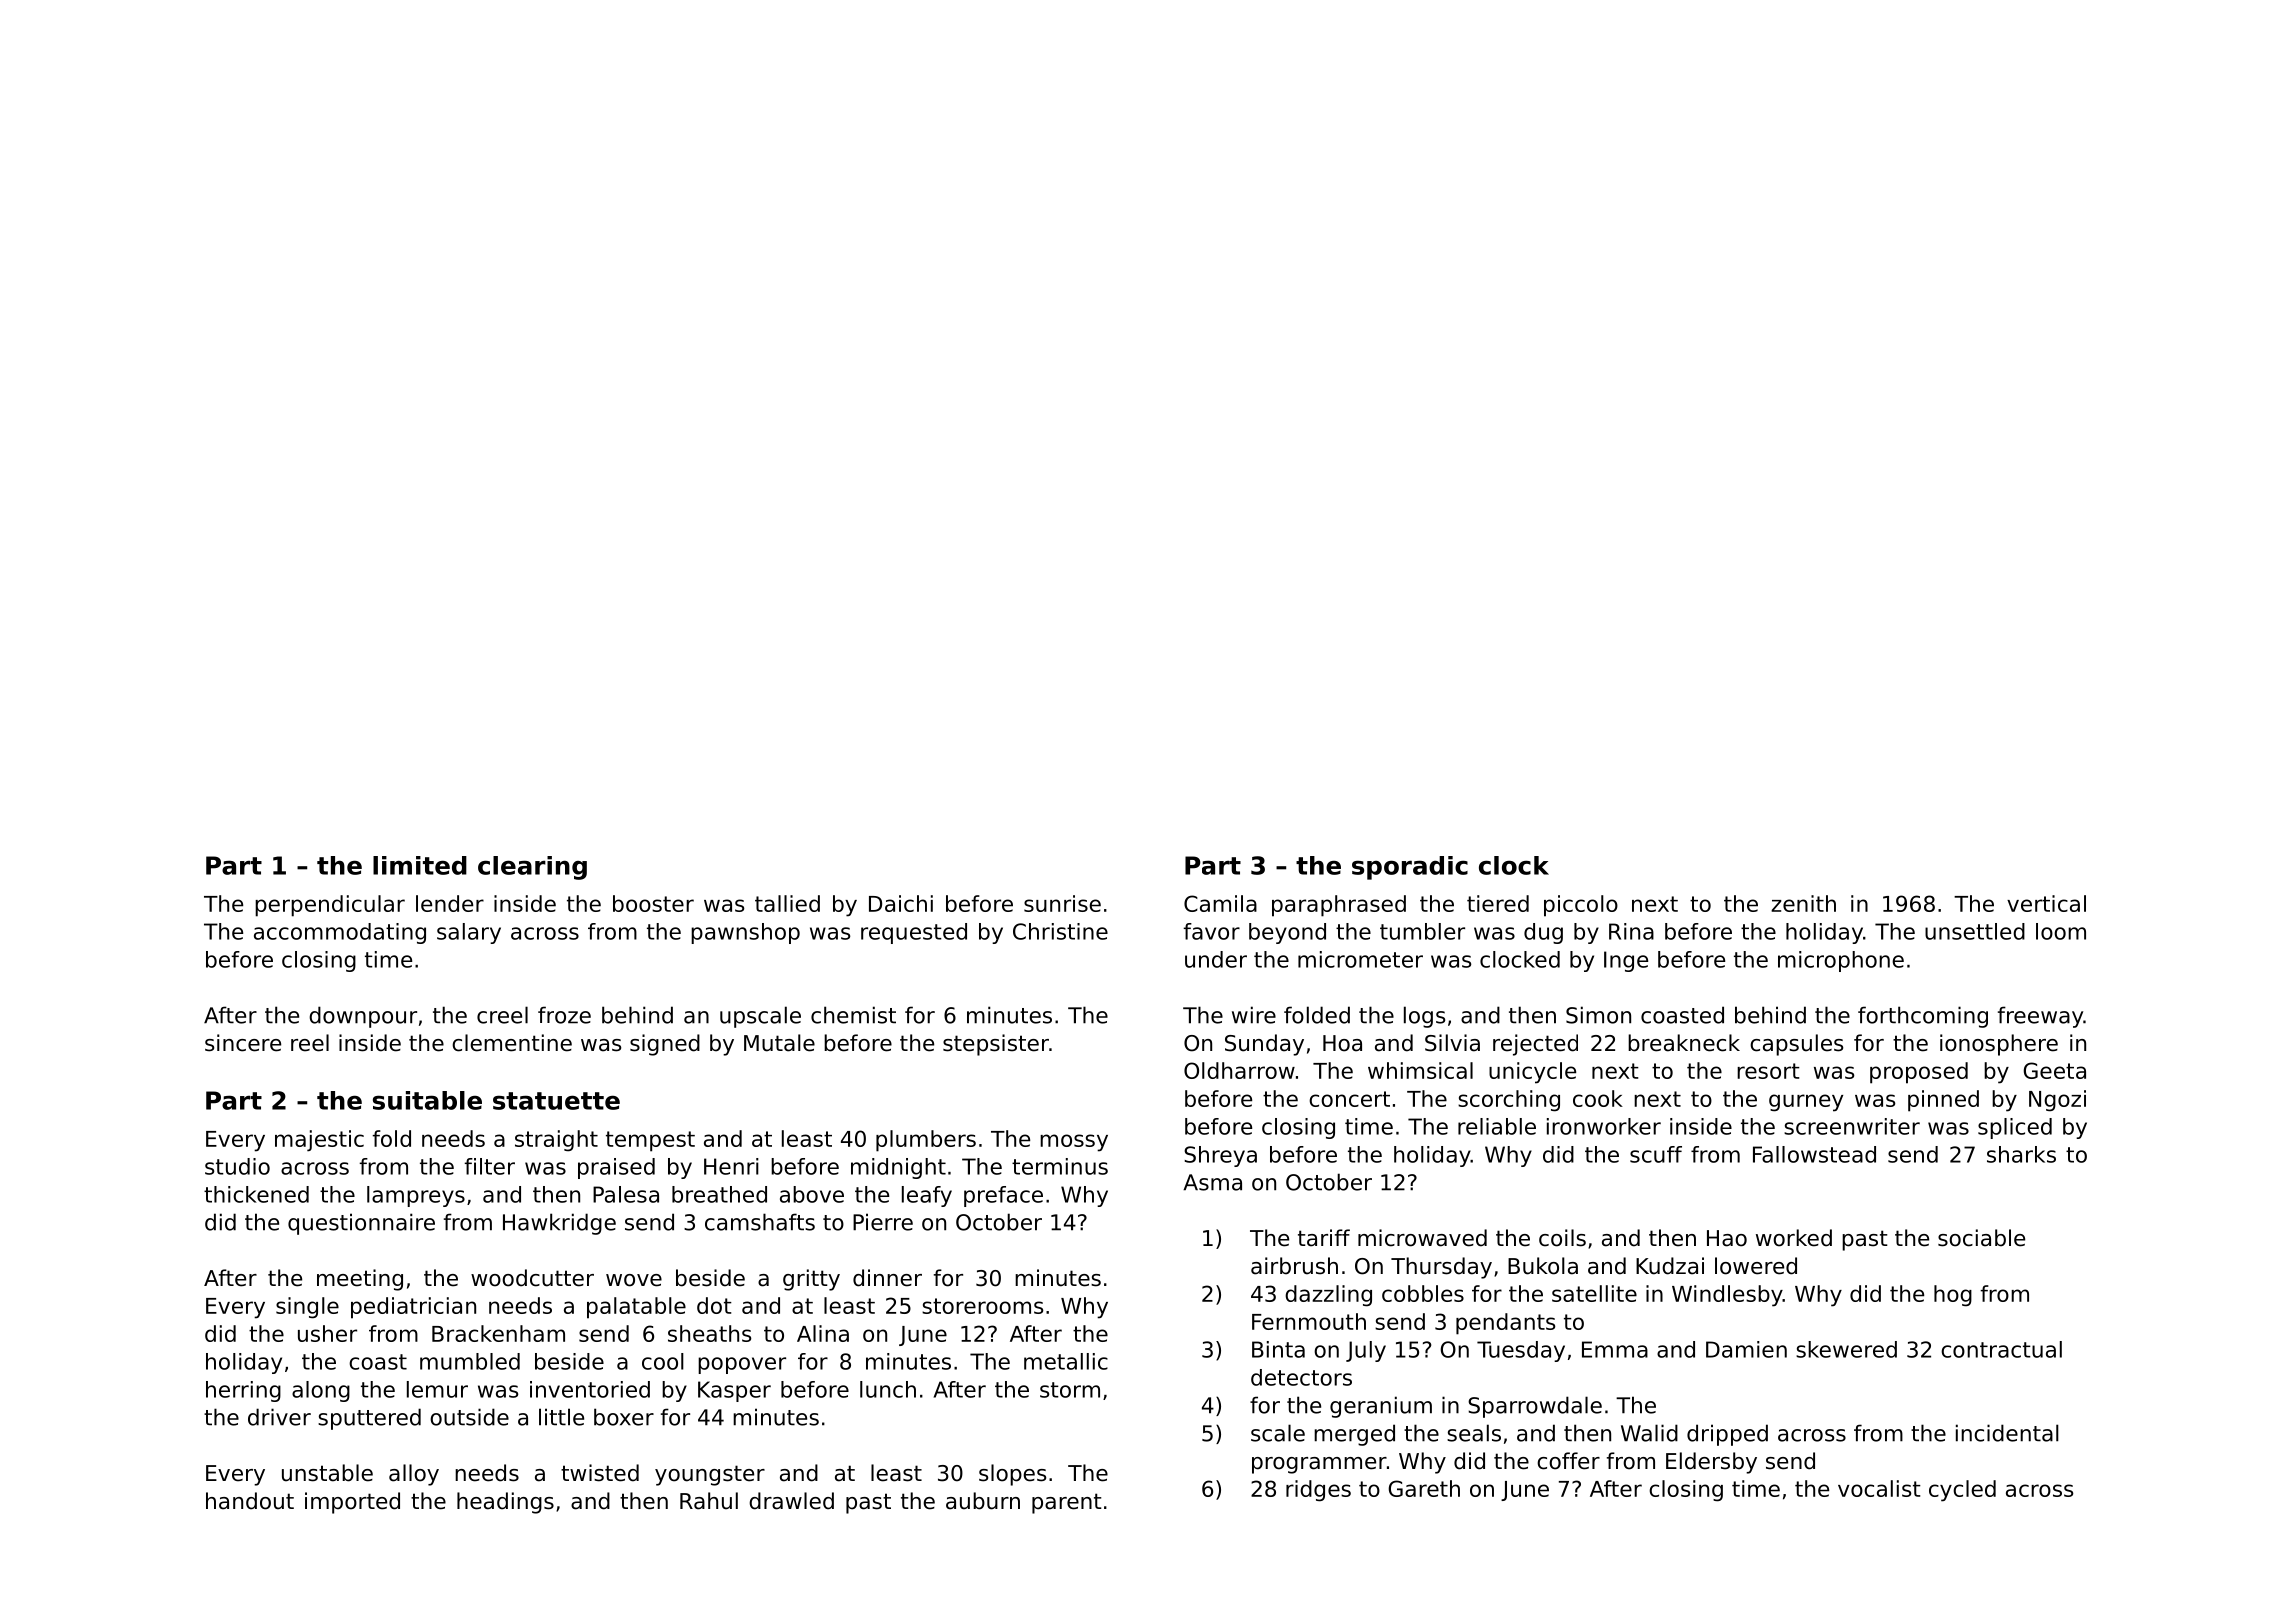  Describe the element at coordinates (1410, 868) in the image. I see `sporadic` at that location.
